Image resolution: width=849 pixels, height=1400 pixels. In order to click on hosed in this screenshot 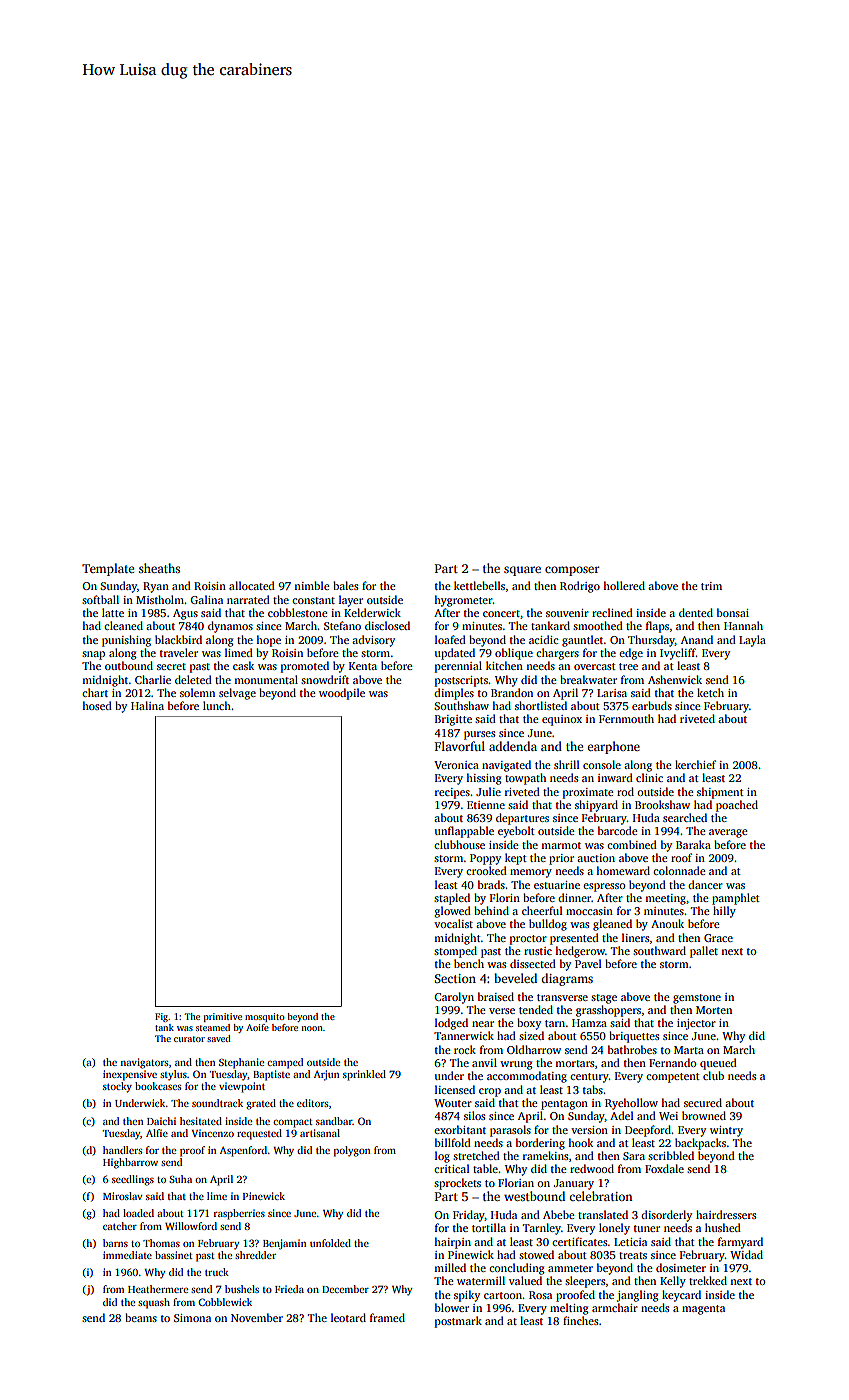, I will do `click(97, 705)`.
